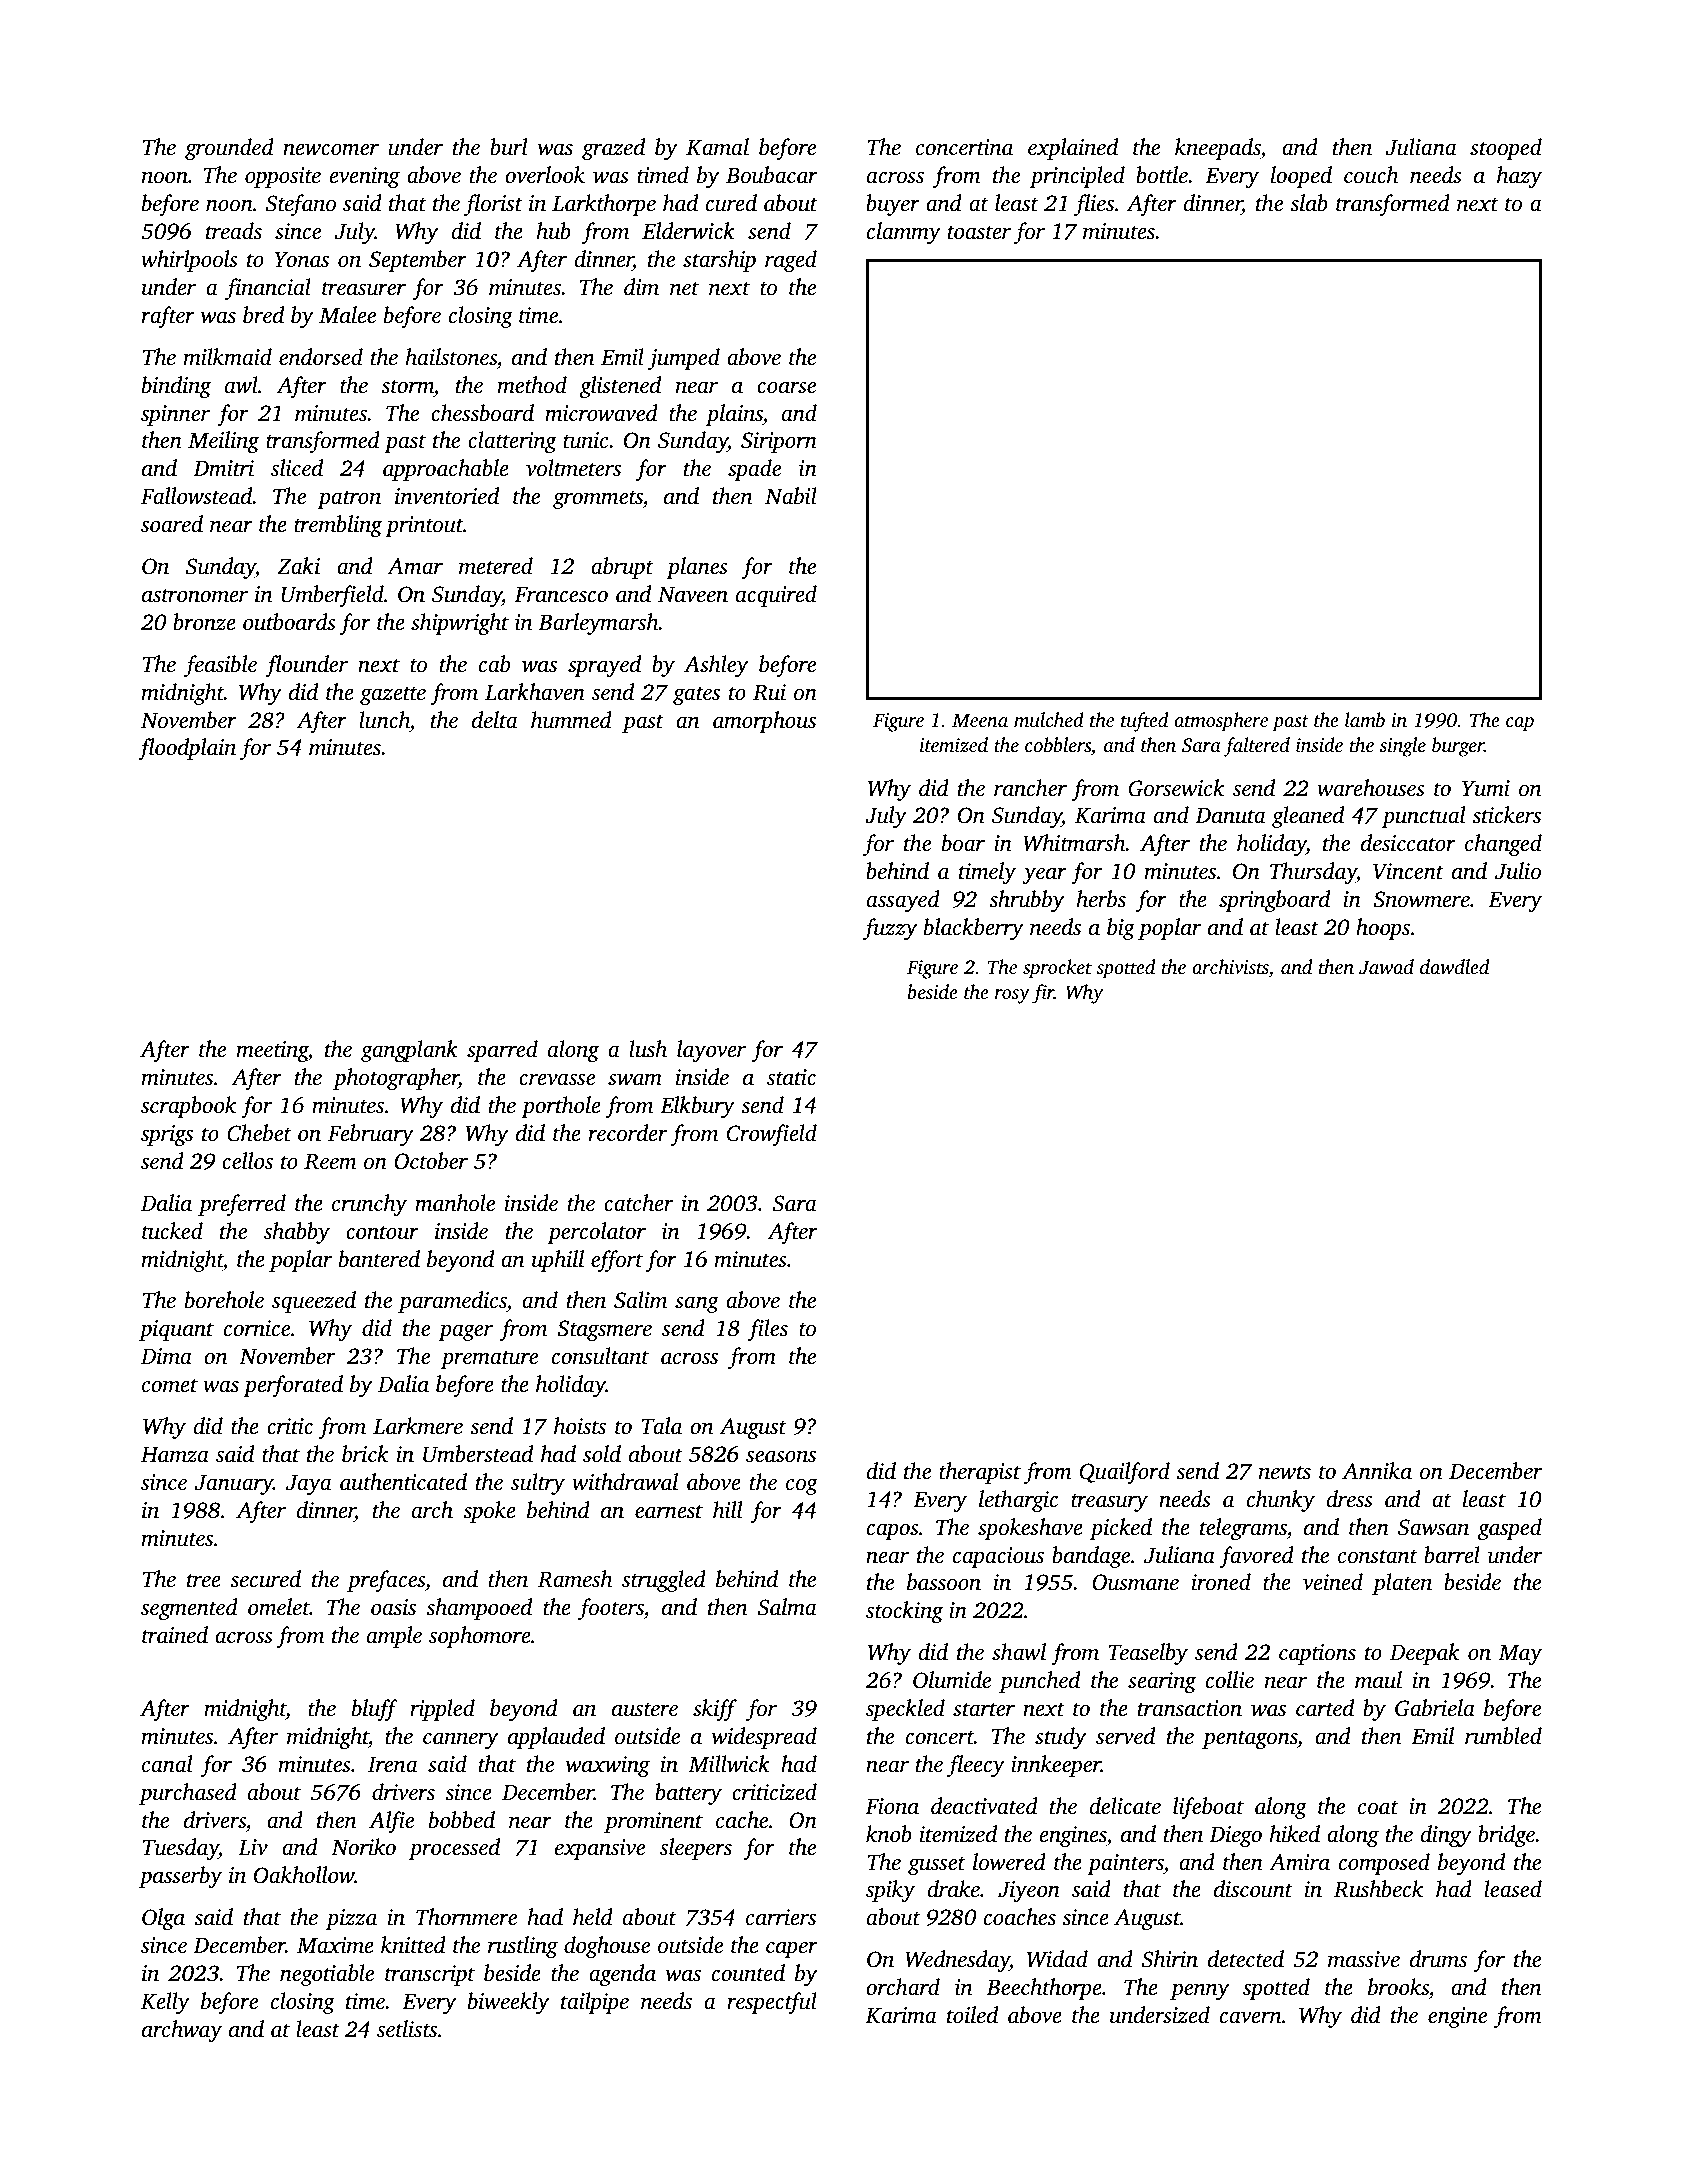 This document has width=1683, height=2178. I want to click on floodplain, so click(187, 749).
